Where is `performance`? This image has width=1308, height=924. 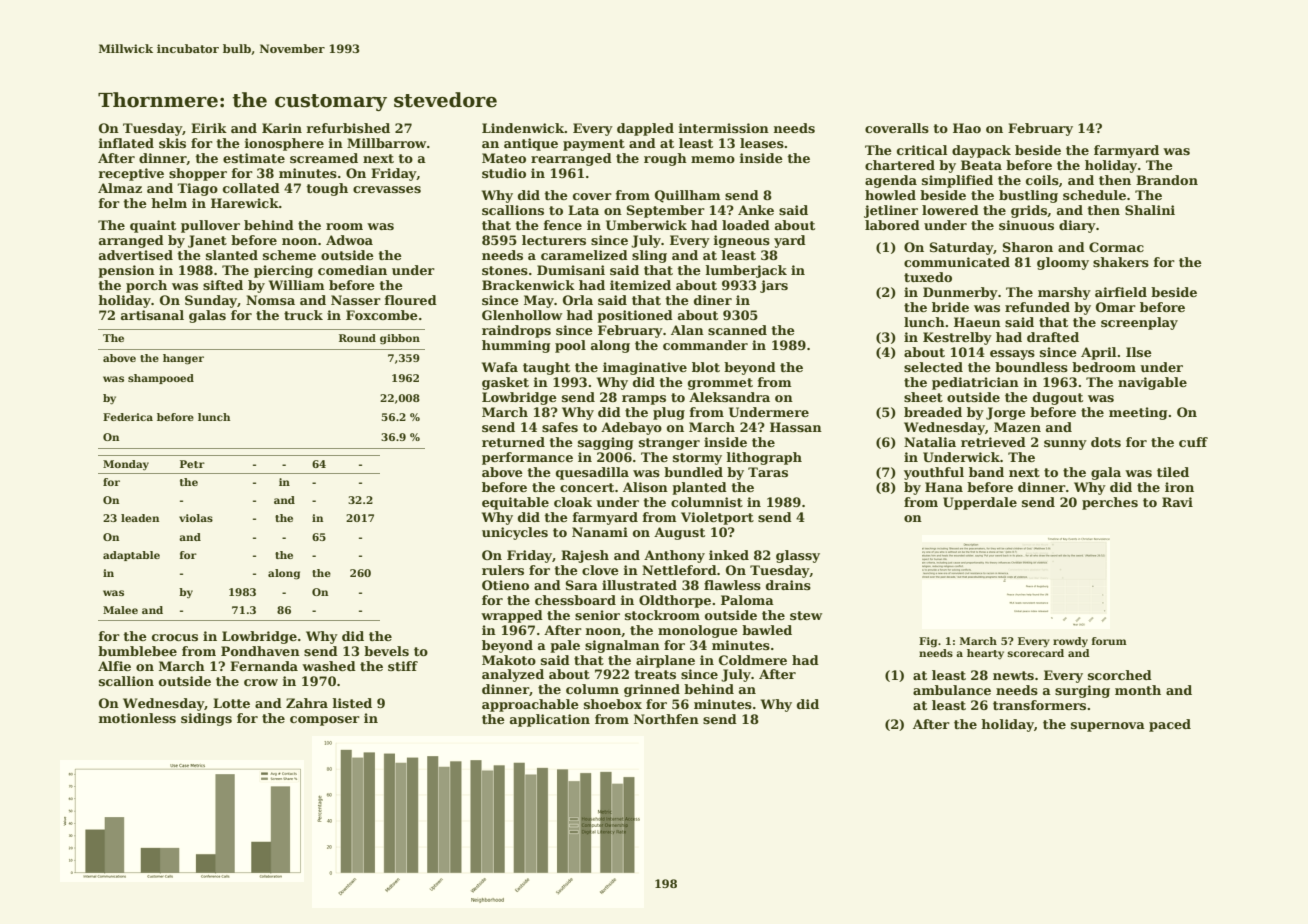 performance is located at coordinates (527, 458).
